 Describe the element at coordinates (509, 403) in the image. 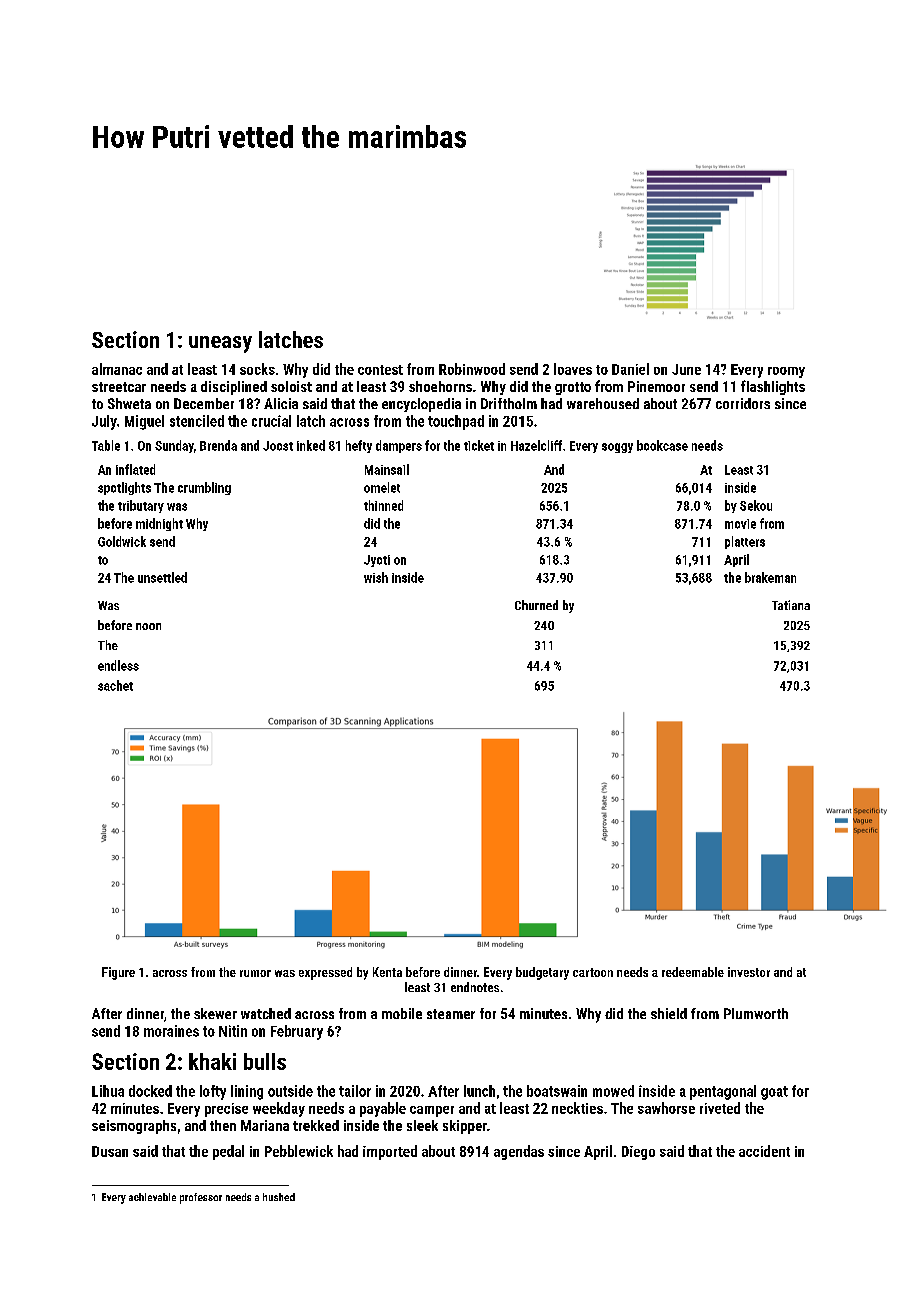

I see `Driftholm` at that location.
